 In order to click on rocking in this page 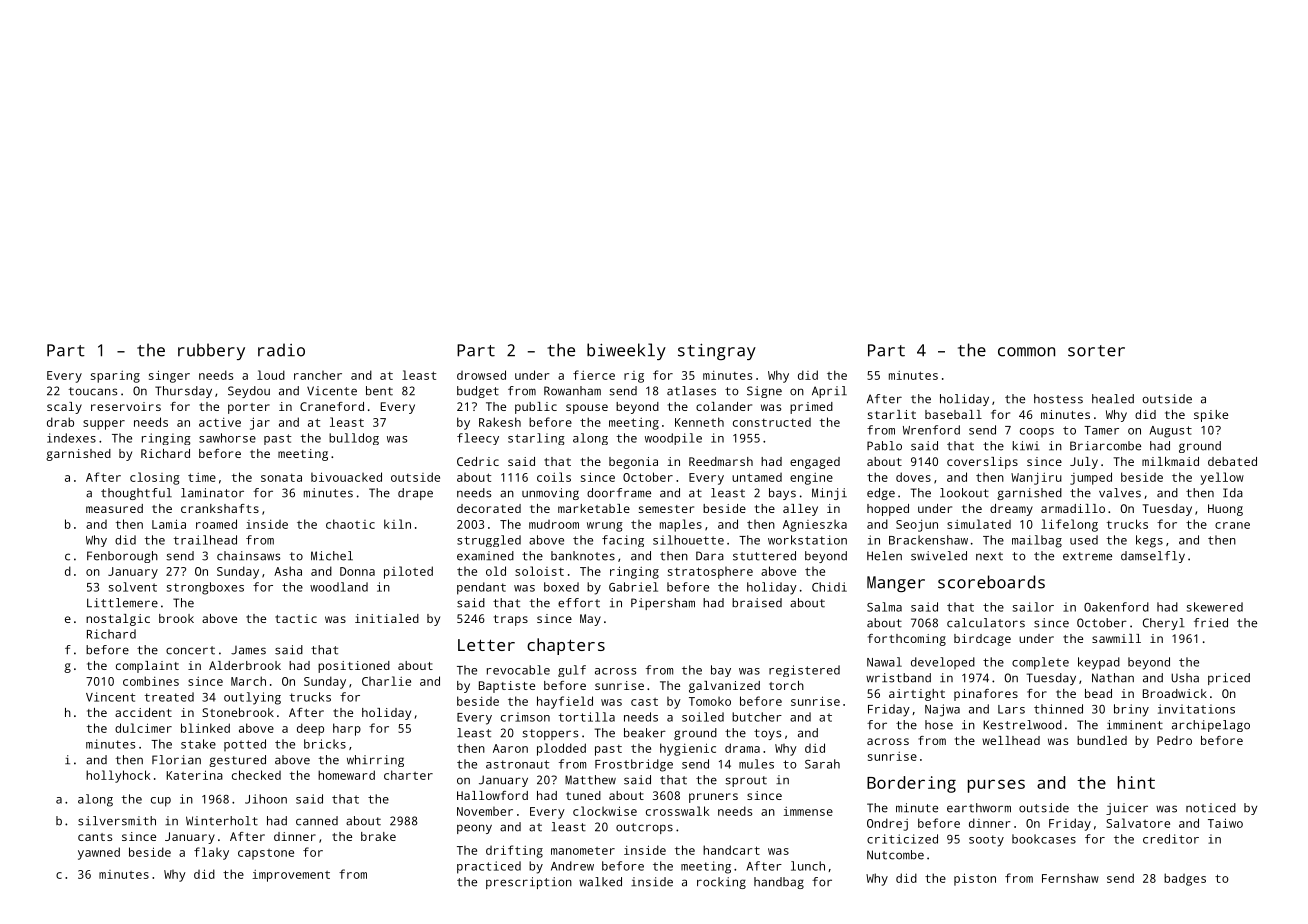, I will do `click(721, 883)`.
